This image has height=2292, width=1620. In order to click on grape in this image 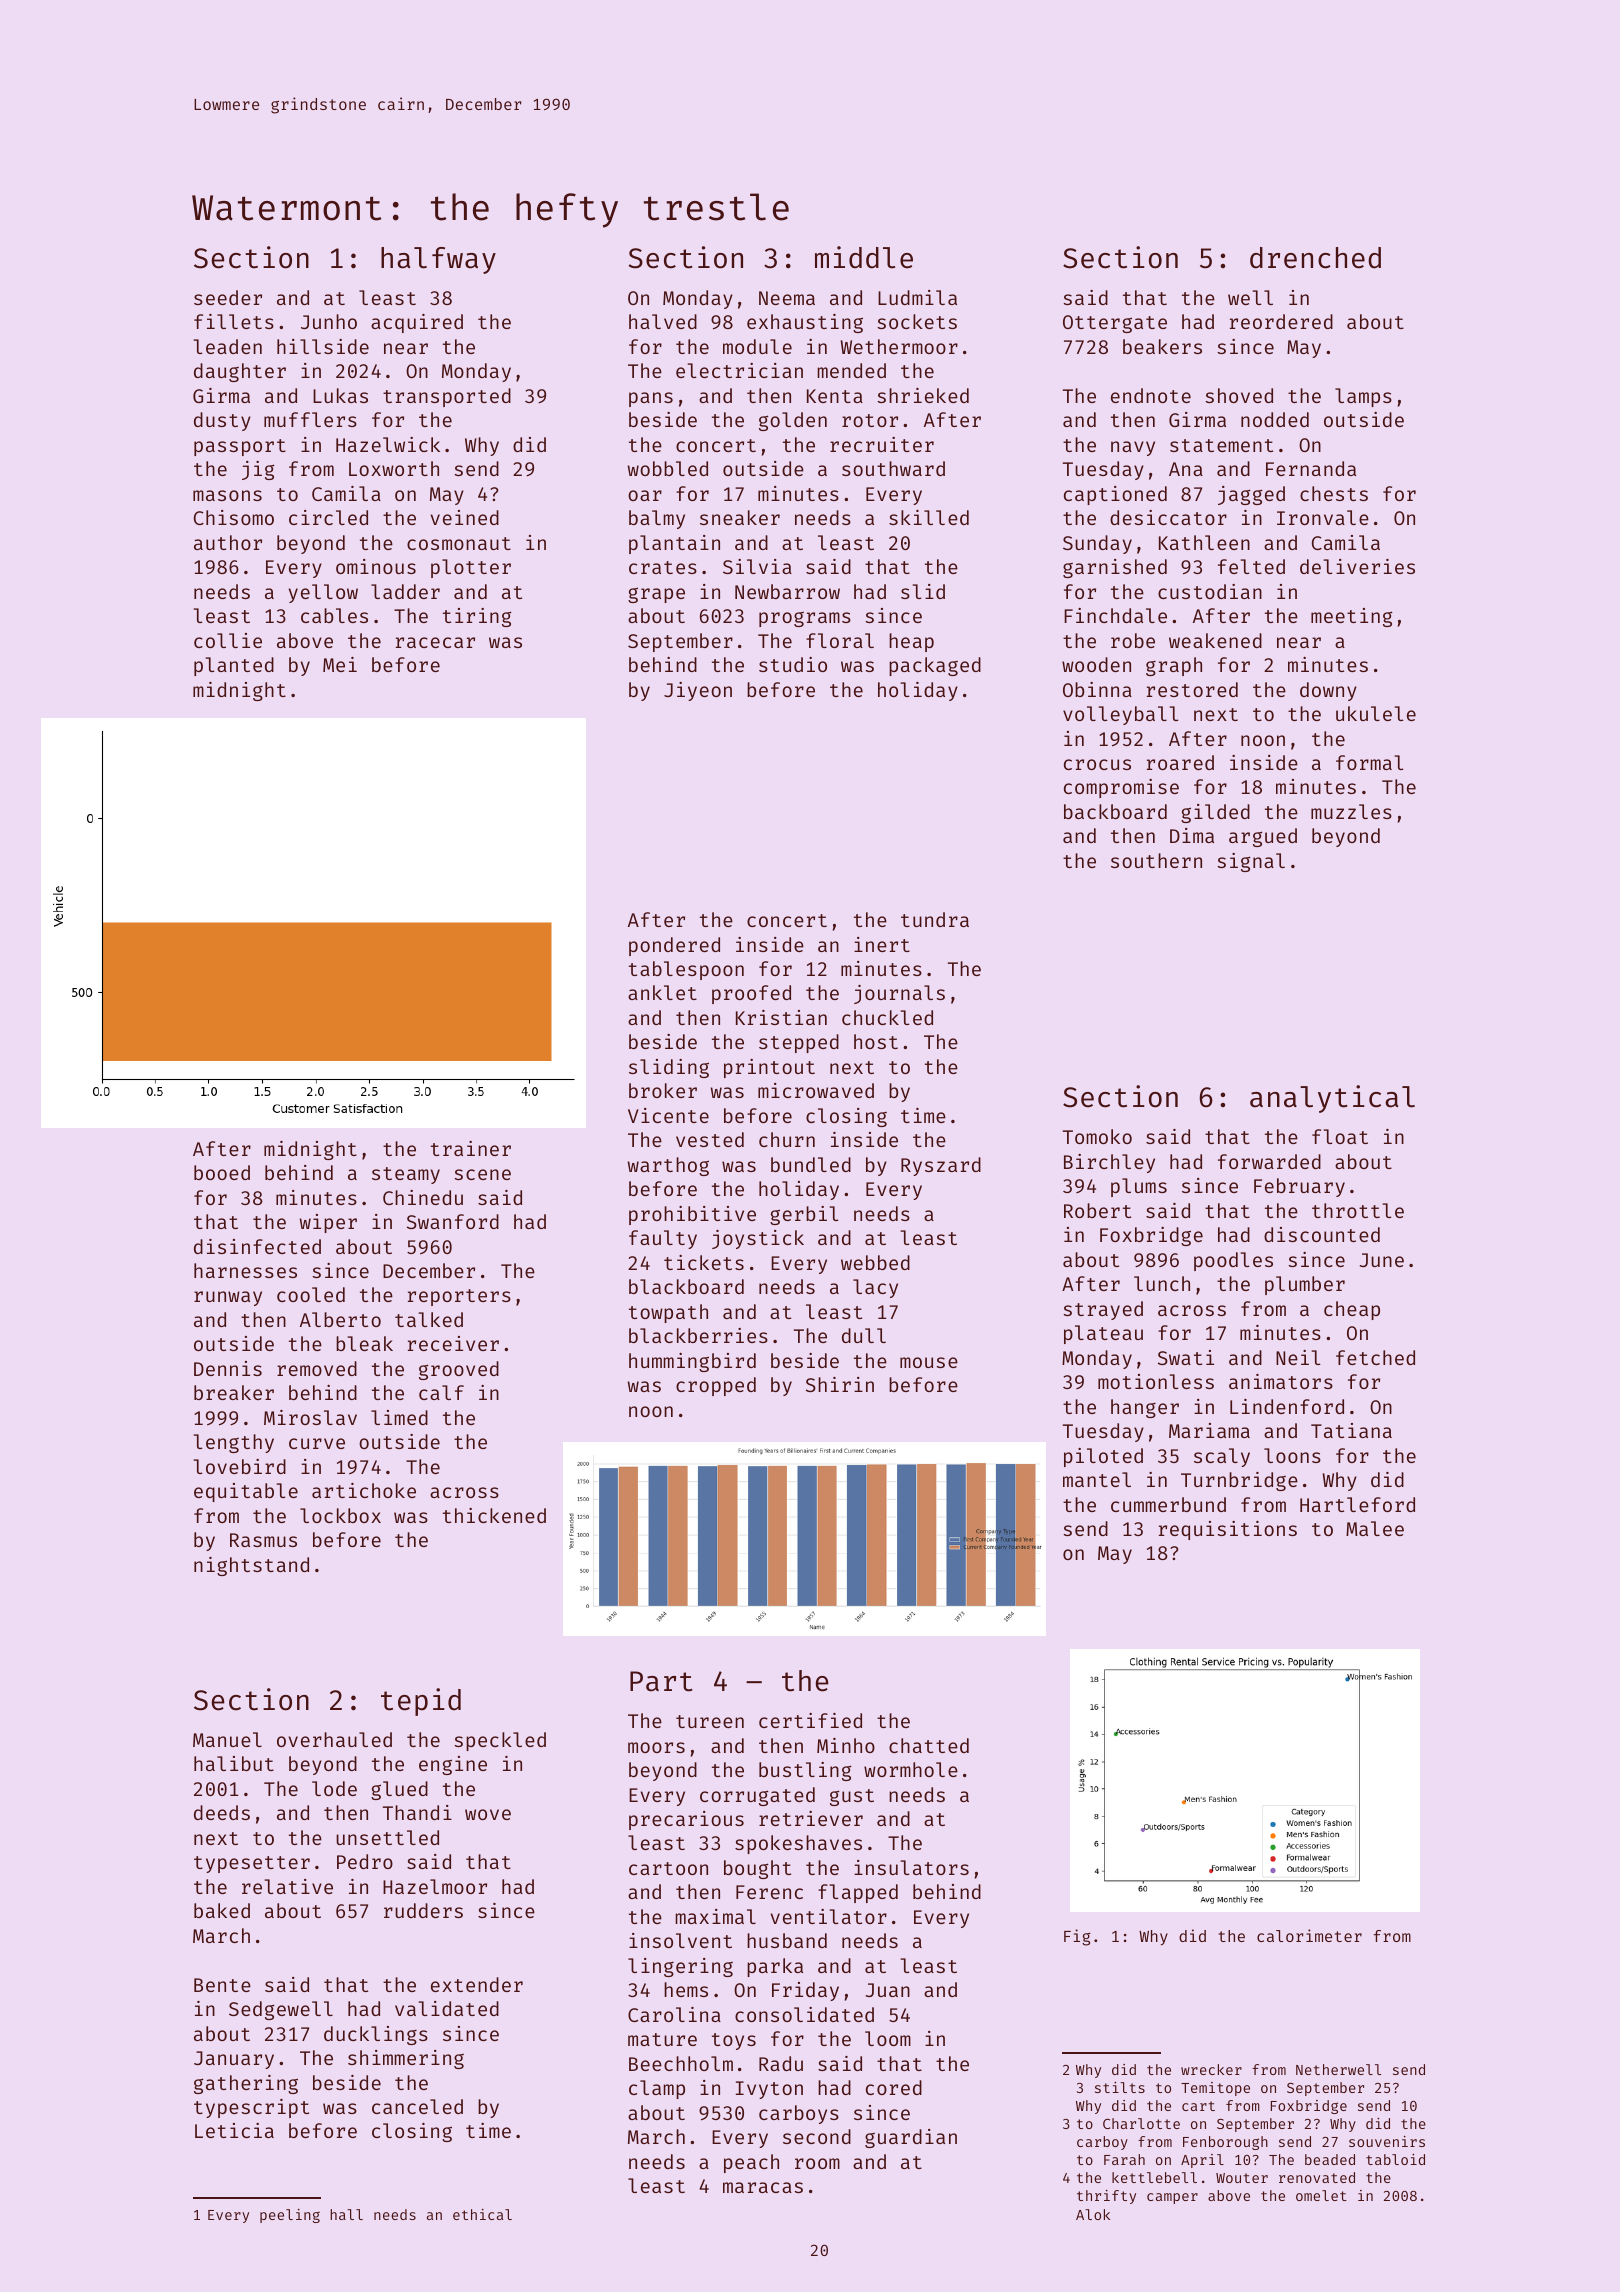, I will do `click(656, 595)`.
